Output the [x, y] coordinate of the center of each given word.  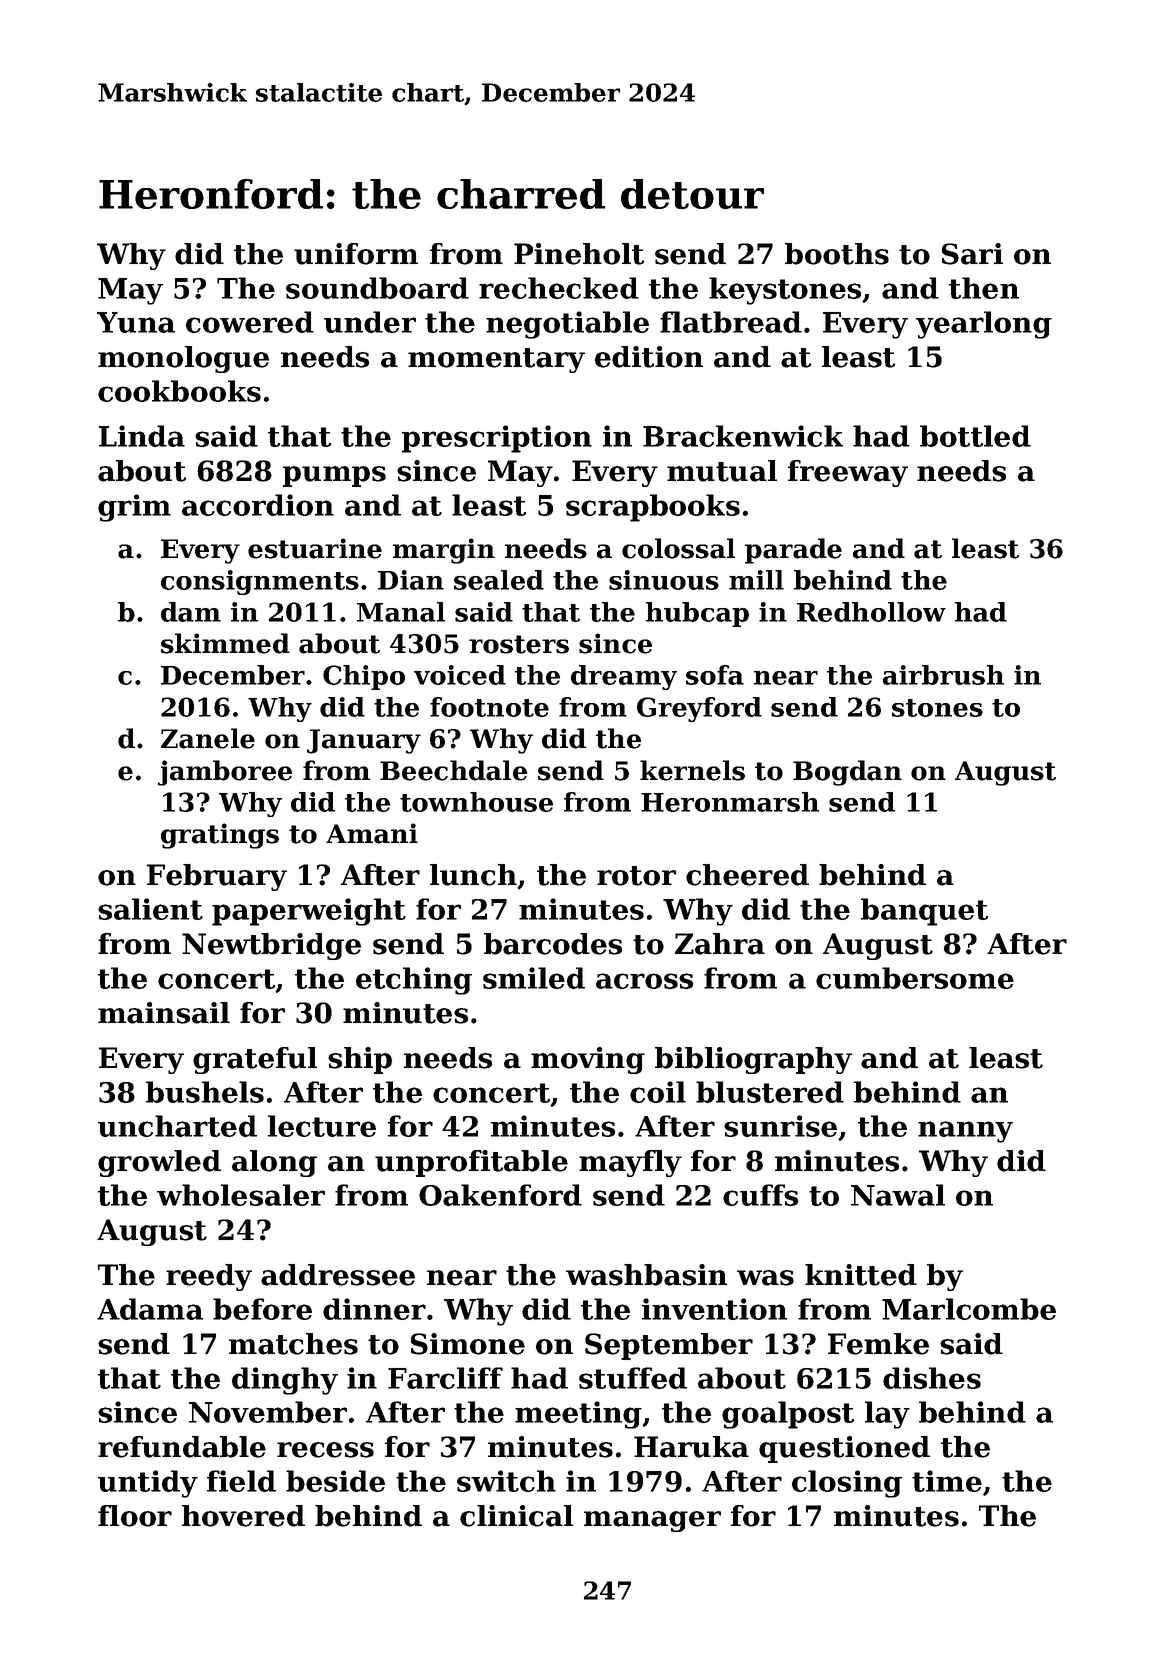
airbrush [943, 675]
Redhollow [871, 612]
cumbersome [915, 978]
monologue [183, 359]
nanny [965, 1132]
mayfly [630, 1163]
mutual [722, 471]
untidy [148, 1484]
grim [134, 508]
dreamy [624, 677]
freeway [848, 473]
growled [159, 1163]
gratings [220, 836]
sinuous [664, 580]
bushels [205, 1092]
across [644, 981]
